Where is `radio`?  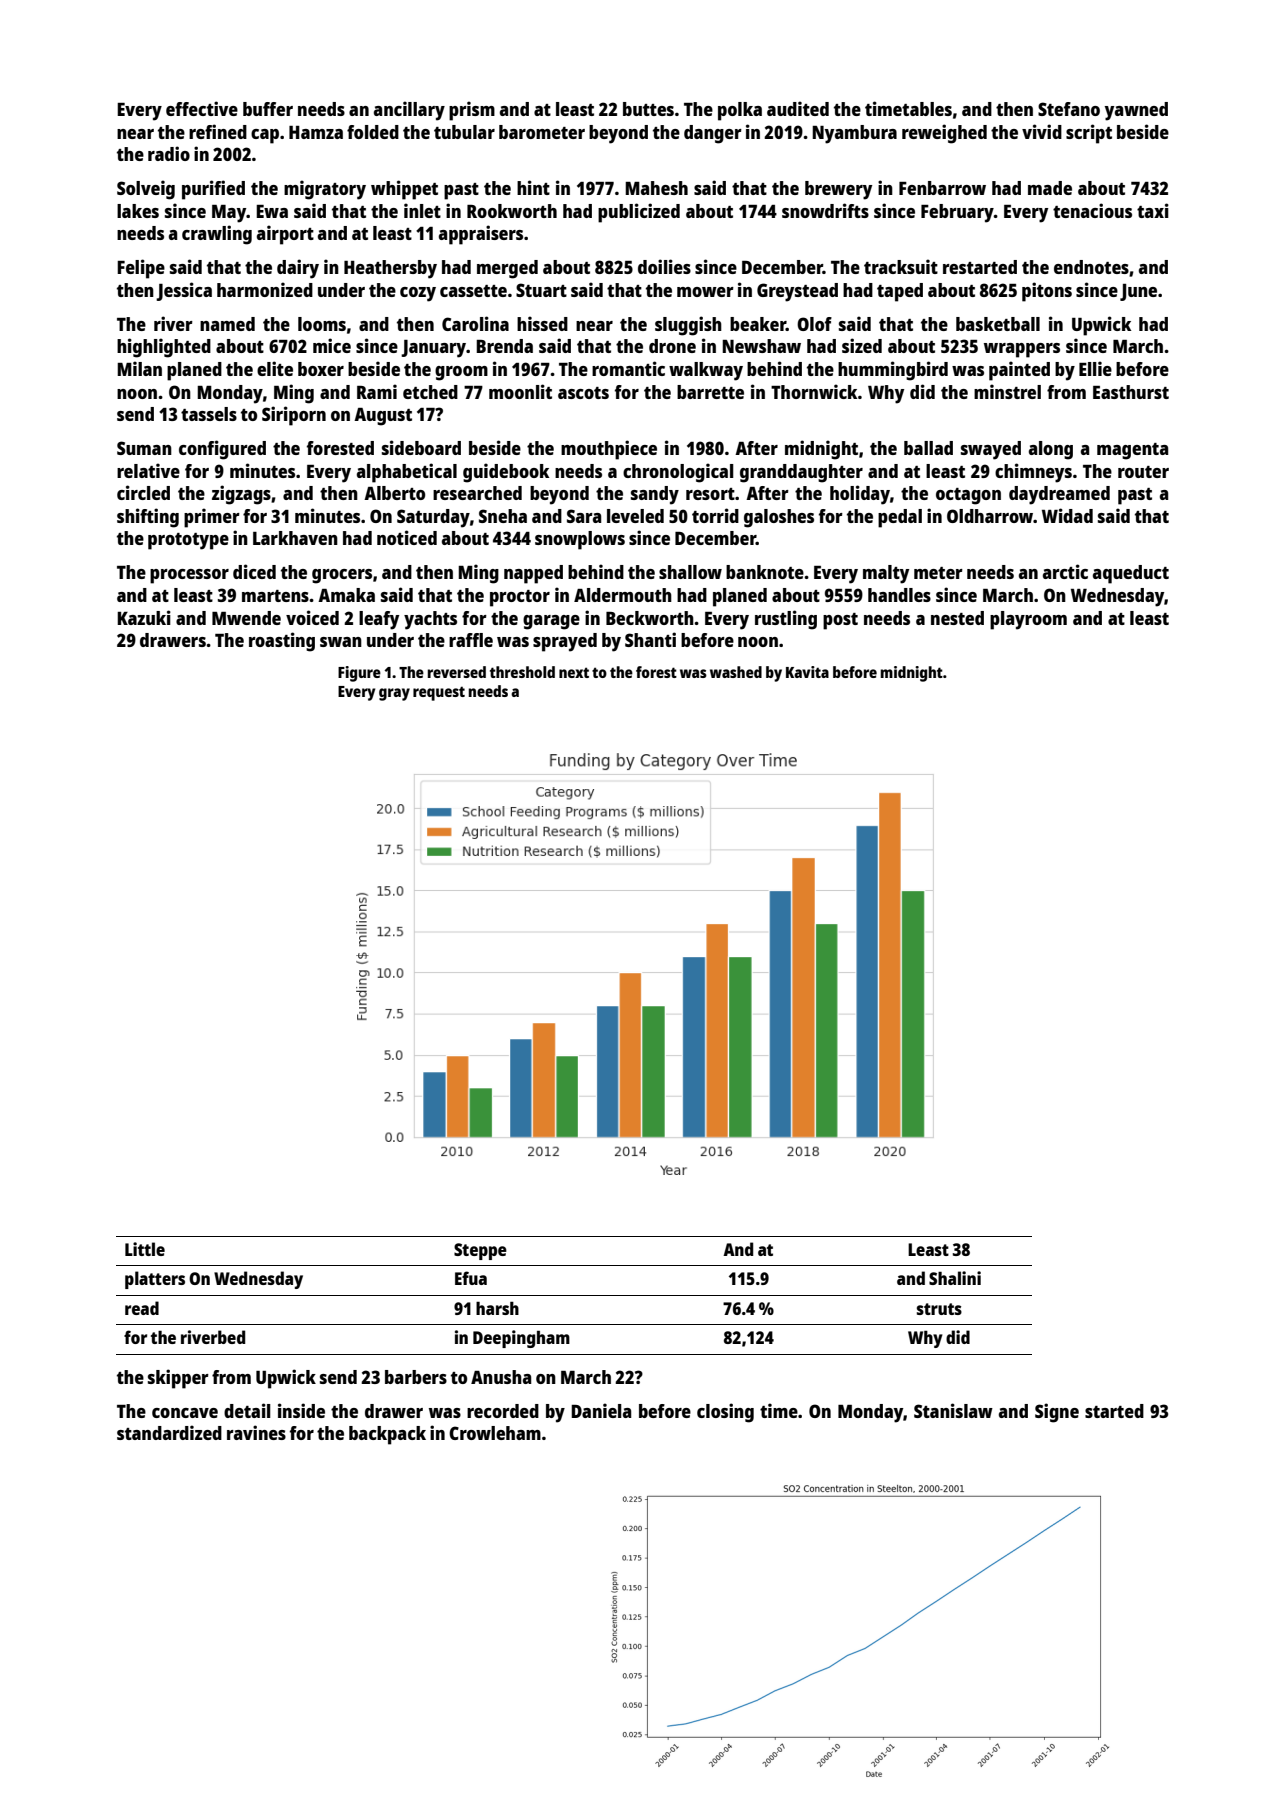 radio is located at coordinates (169, 153).
